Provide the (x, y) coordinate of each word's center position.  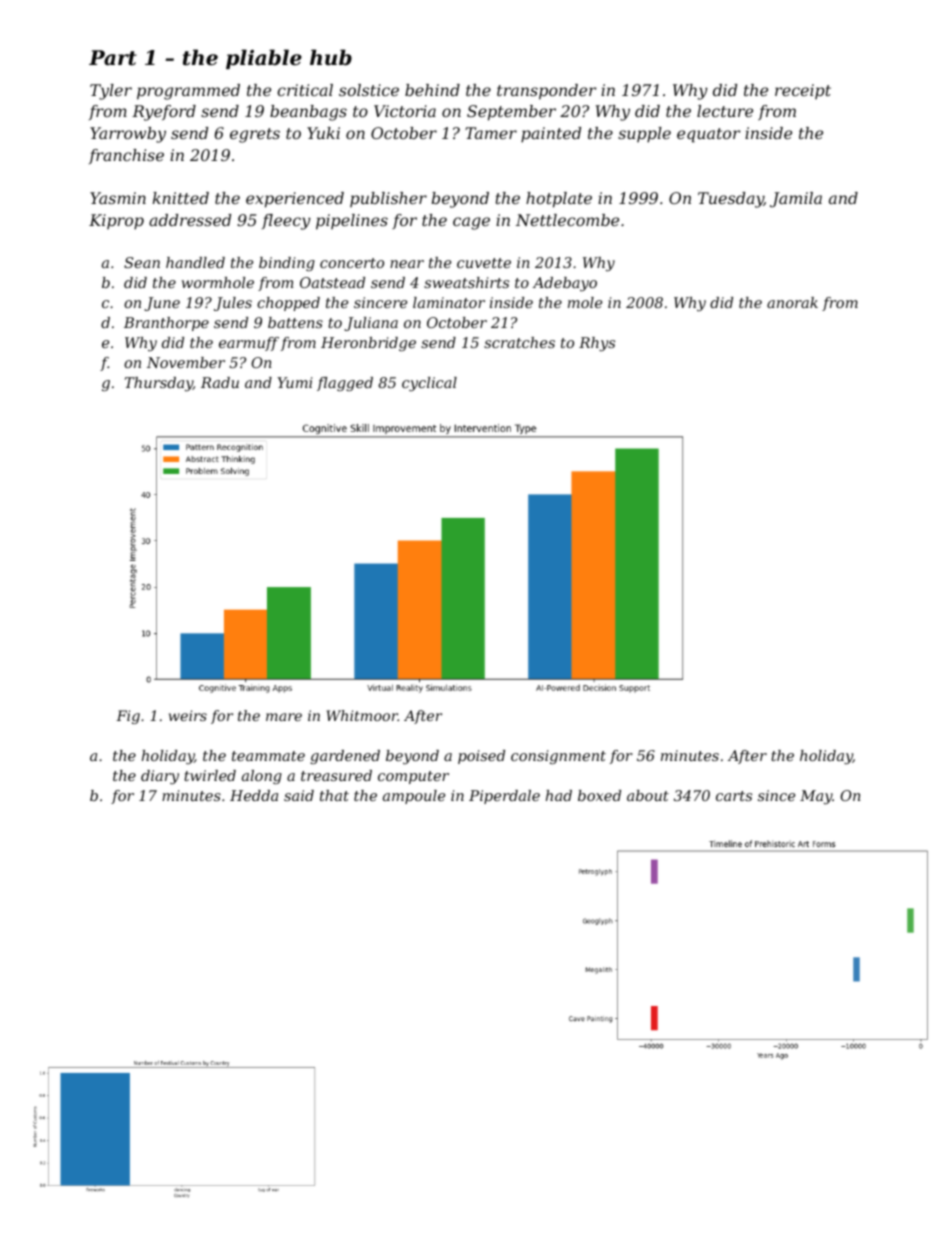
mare (284, 717)
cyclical (429, 384)
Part (113, 58)
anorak (792, 302)
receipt (803, 91)
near (407, 264)
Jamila (796, 200)
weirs (188, 715)
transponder (546, 92)
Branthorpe (166, 324)
